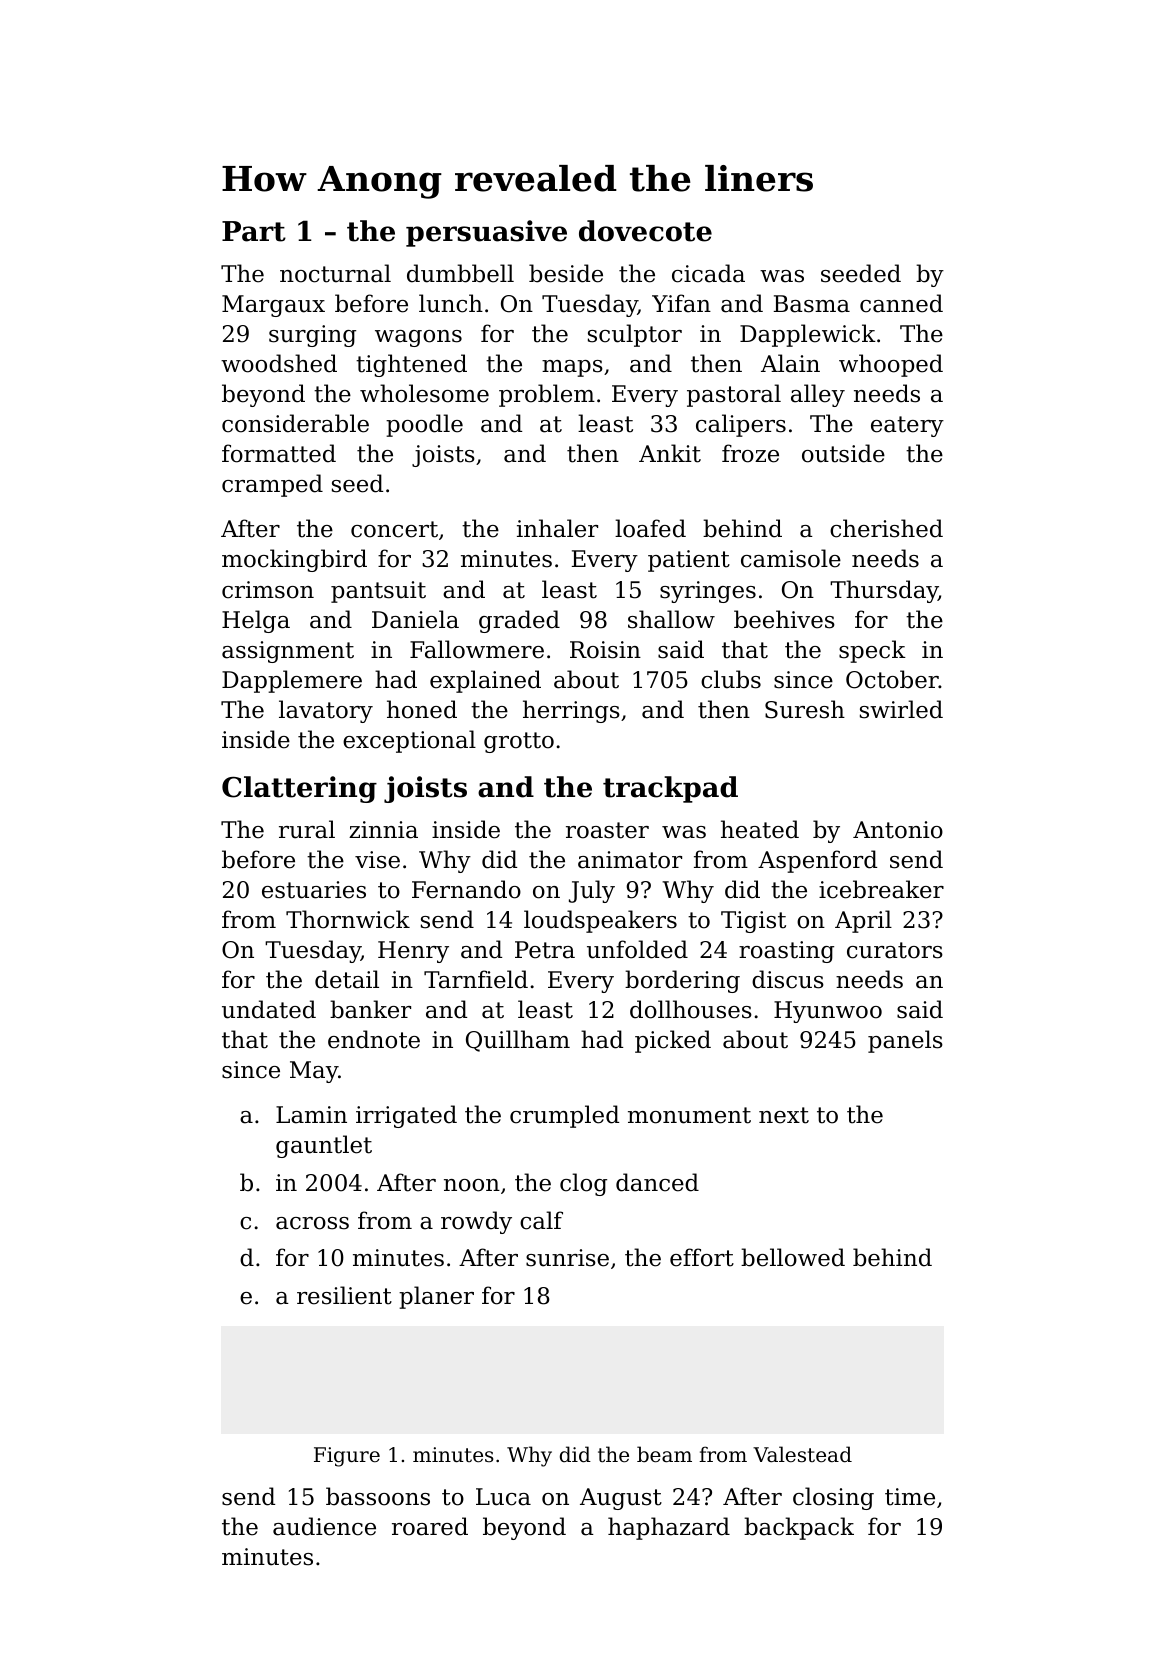 Image resolution: width=1165 pixels, height=1654 pixels. What do you see at coordinates (572, 368) in the screenshot?
I see `maps` at bounding box center [572, 368].
